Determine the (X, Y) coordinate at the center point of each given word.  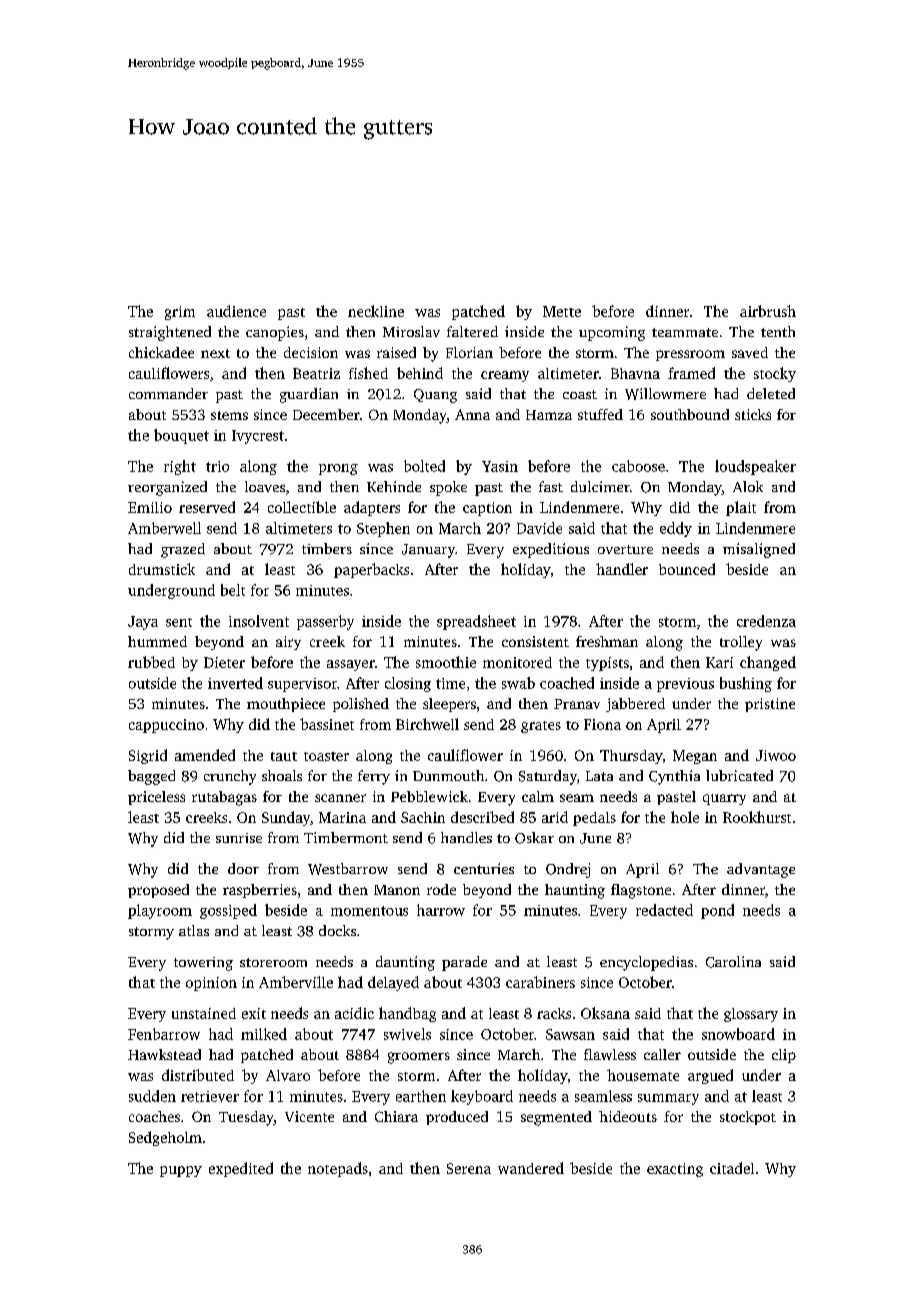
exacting (675, 1170)
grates (541, 727)
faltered (472, 331)
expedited (241, 1169)
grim (180, 313)
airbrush (768, 311)
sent (179, 622)
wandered (531, 1168)
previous (685, 685)
